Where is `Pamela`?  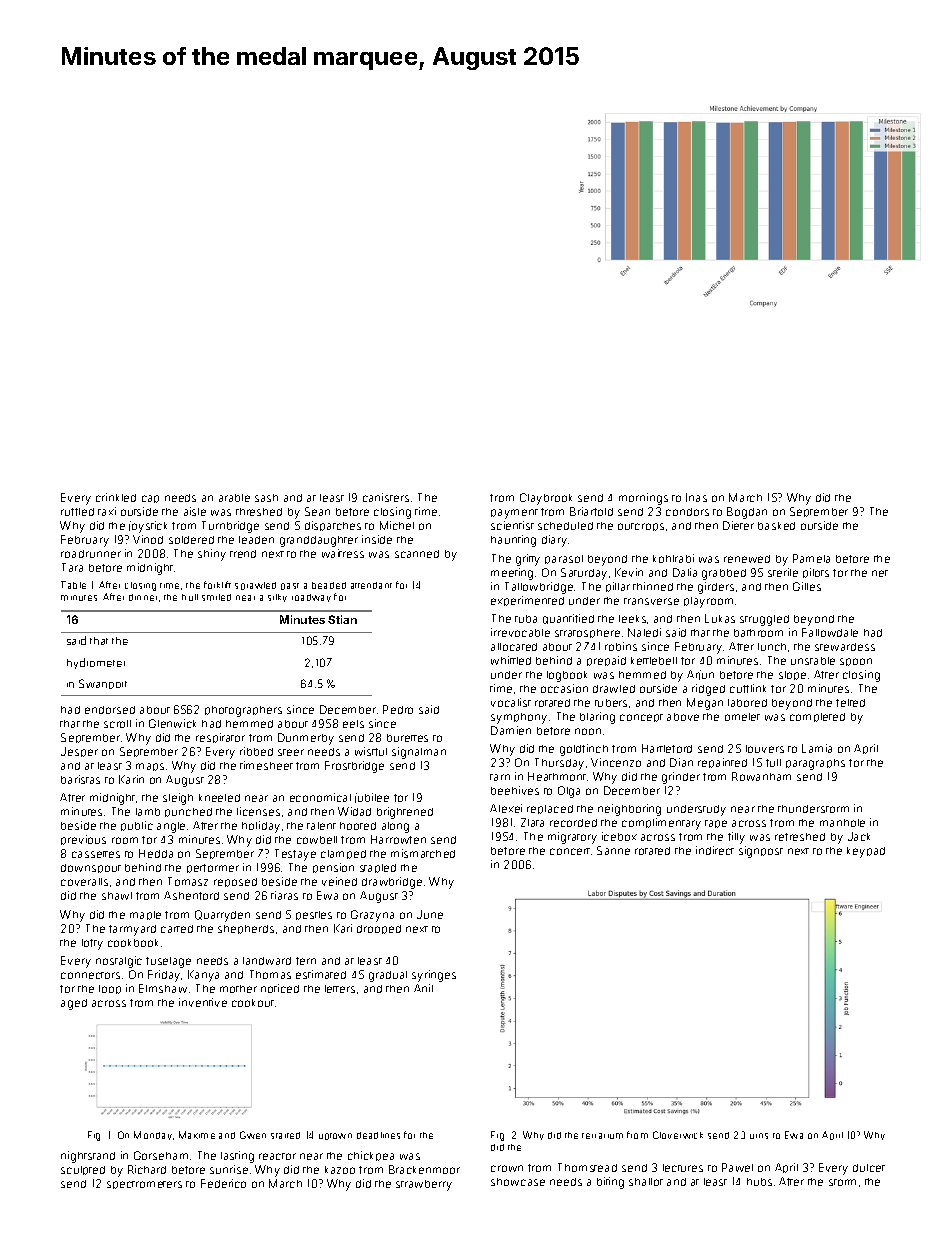
Pamela is located at coordinates (811, 558).
